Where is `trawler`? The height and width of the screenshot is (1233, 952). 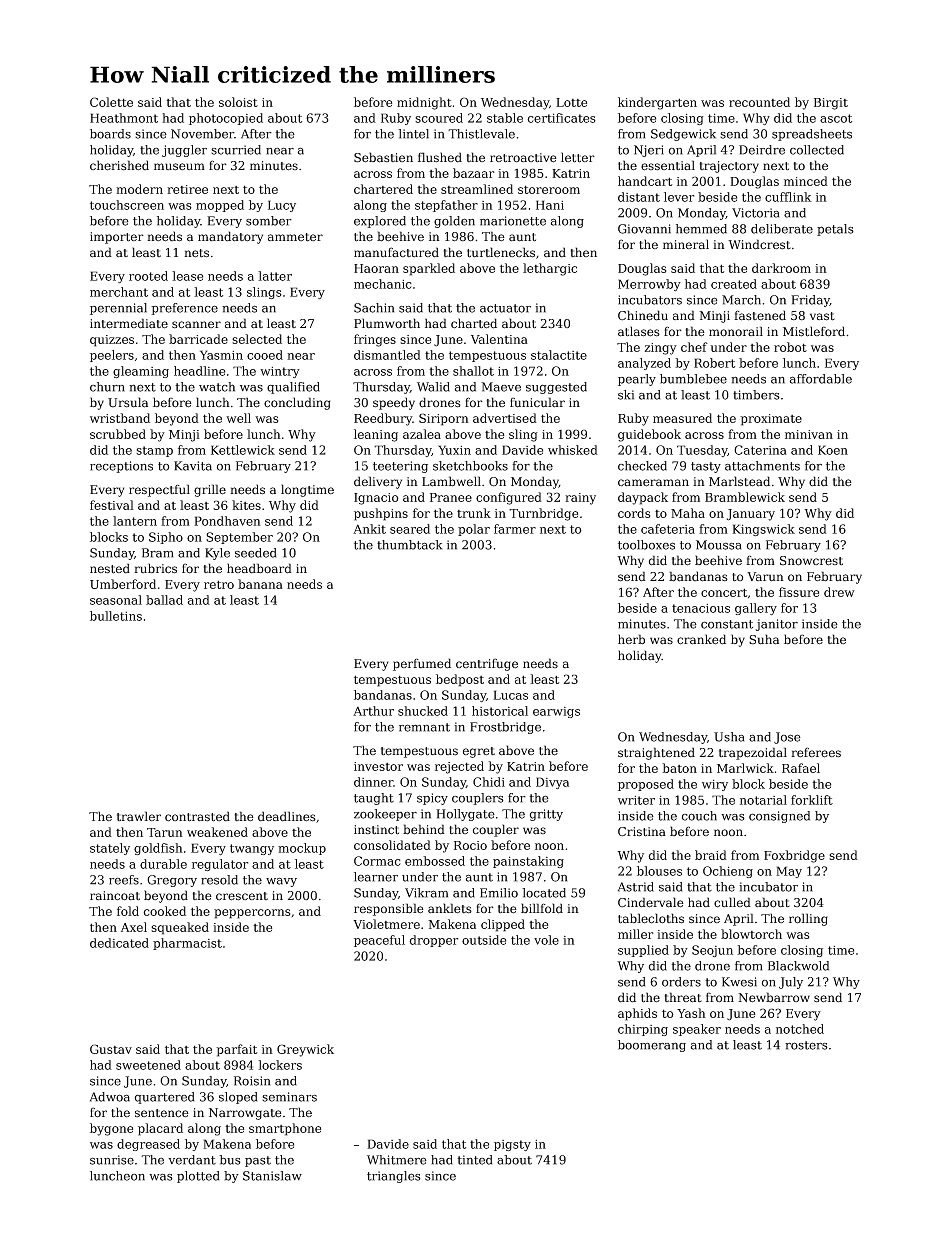
trawler is located at coordinates (139, 816).
